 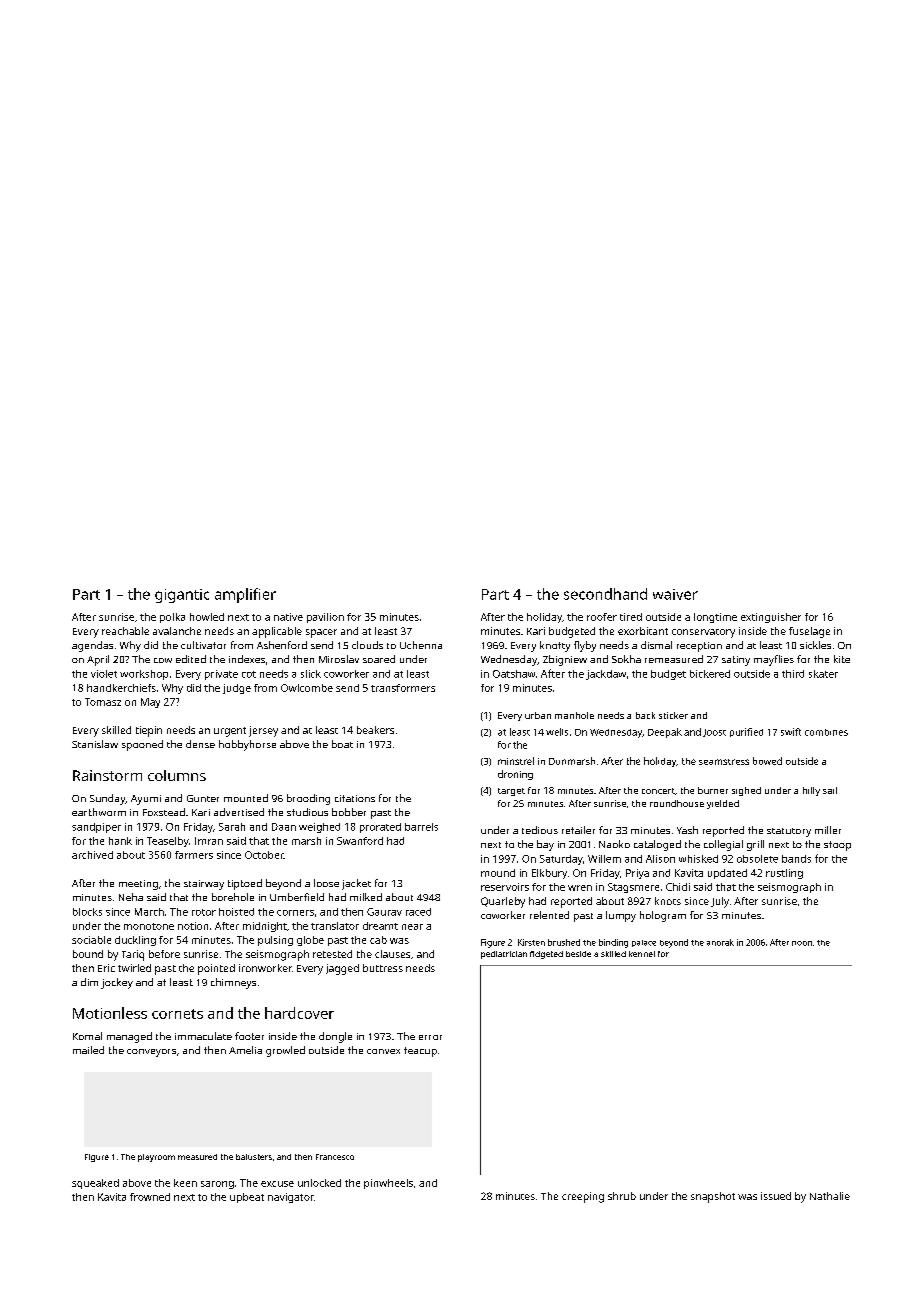 What do you see at coordinates (755, 845) in the screenshot?
I see `grill` at bounding box center [755, 845].
